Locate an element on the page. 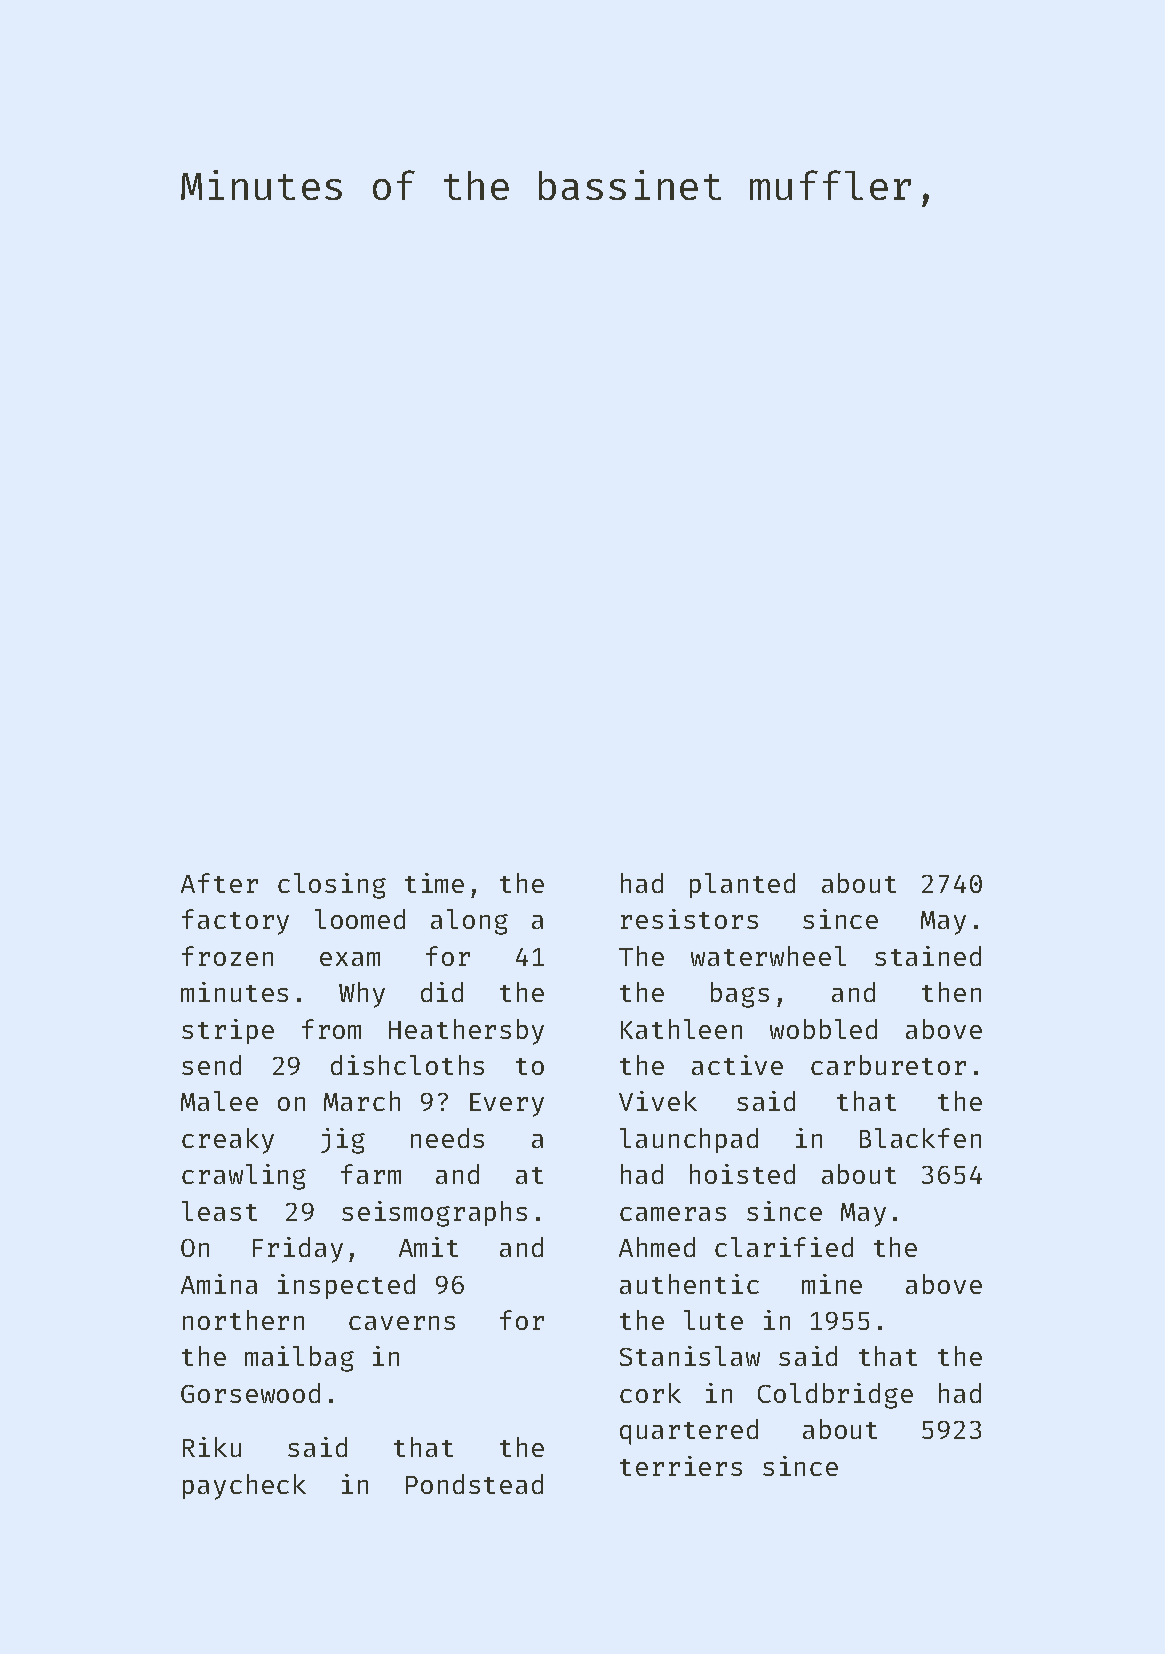 The image size is (1165, 1654). Why is located at coordinates (362, 995).
